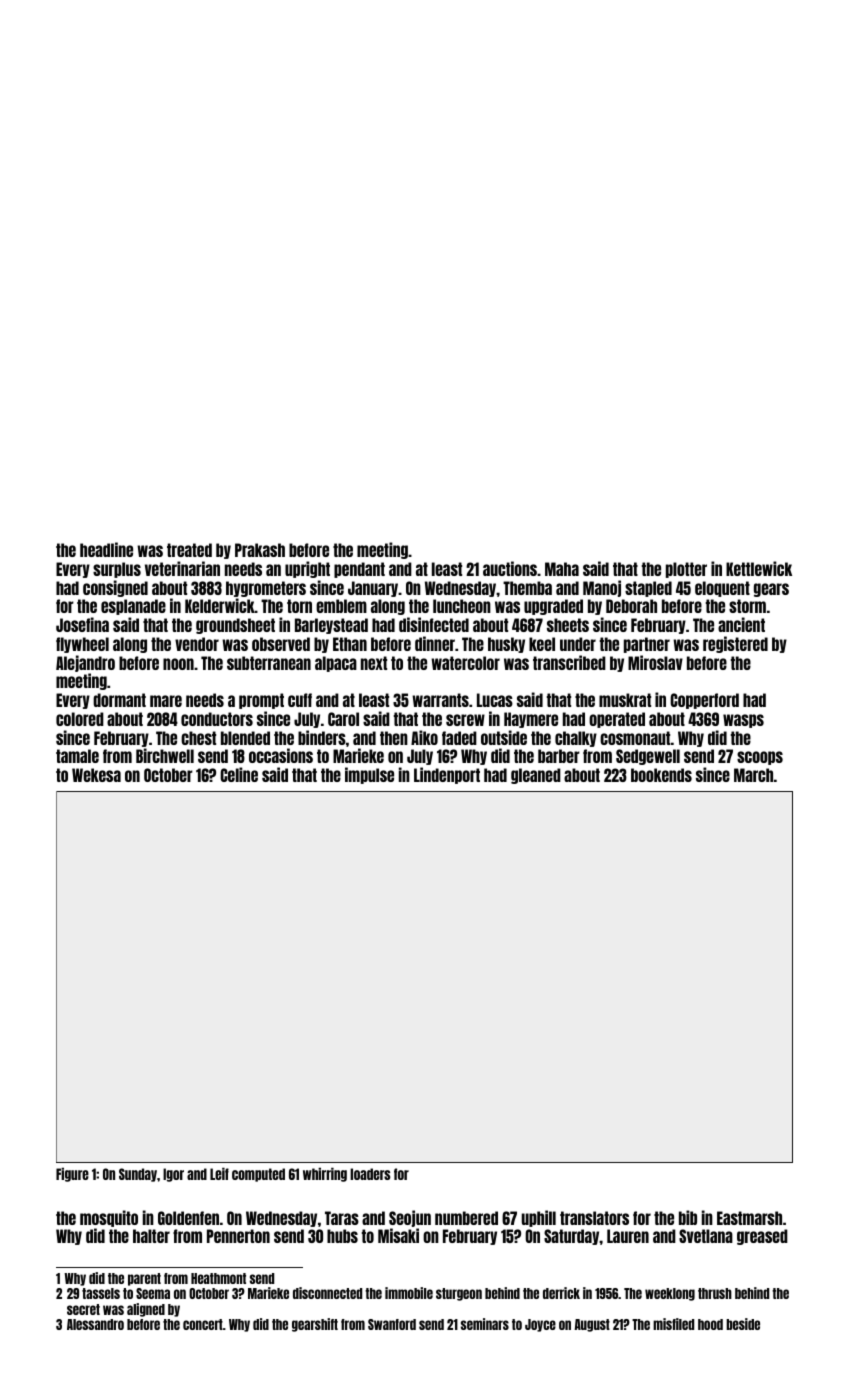  What do you see at coordinates (510, 568) in the document?
I see `auctions` at bounding box center [510, 568].
